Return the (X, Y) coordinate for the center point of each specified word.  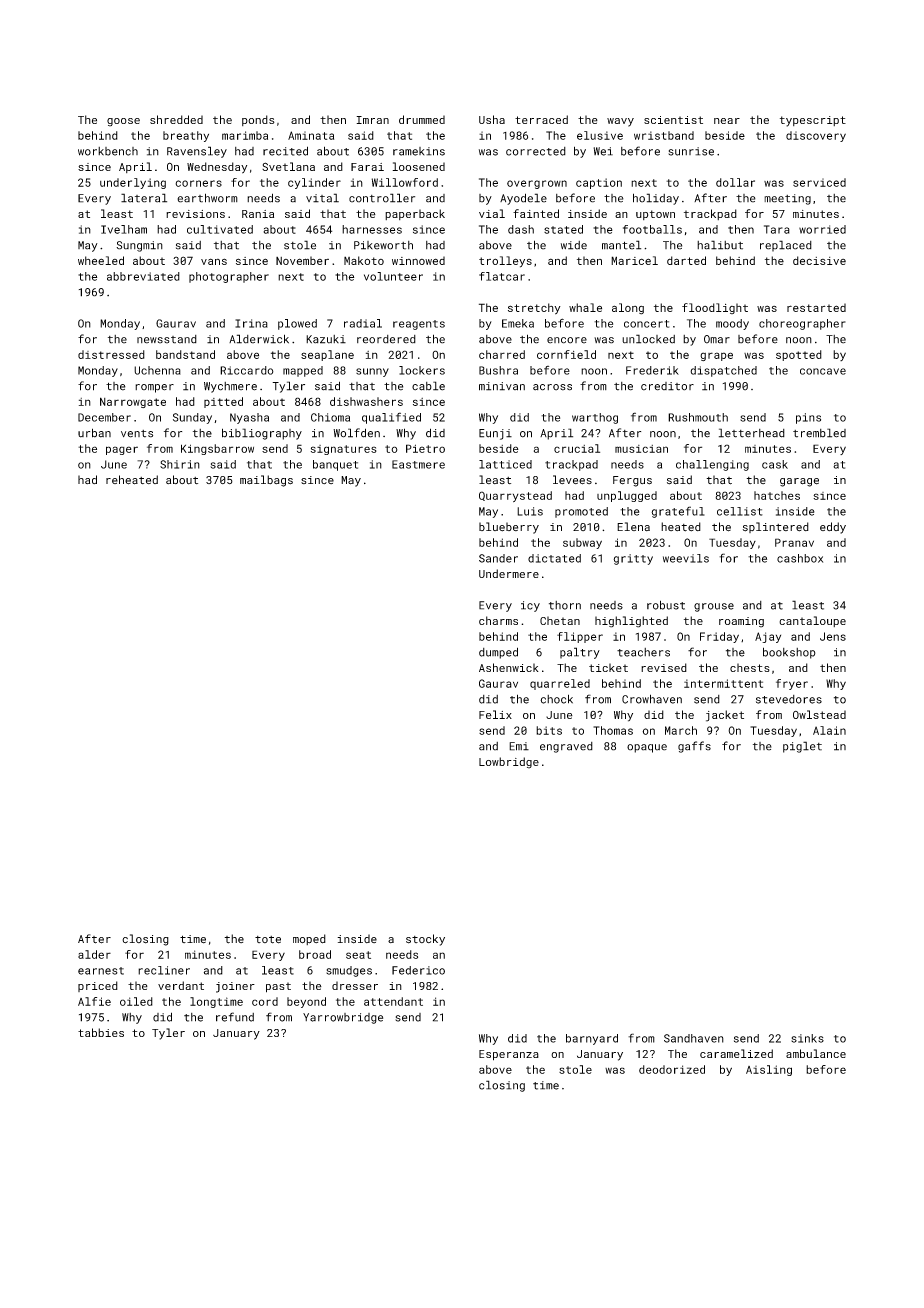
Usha (492, 119)
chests (750, 667)
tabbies (101, 1032)
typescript (813, 121)
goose (123, 122)
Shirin (180, 464)
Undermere (509, 573)
